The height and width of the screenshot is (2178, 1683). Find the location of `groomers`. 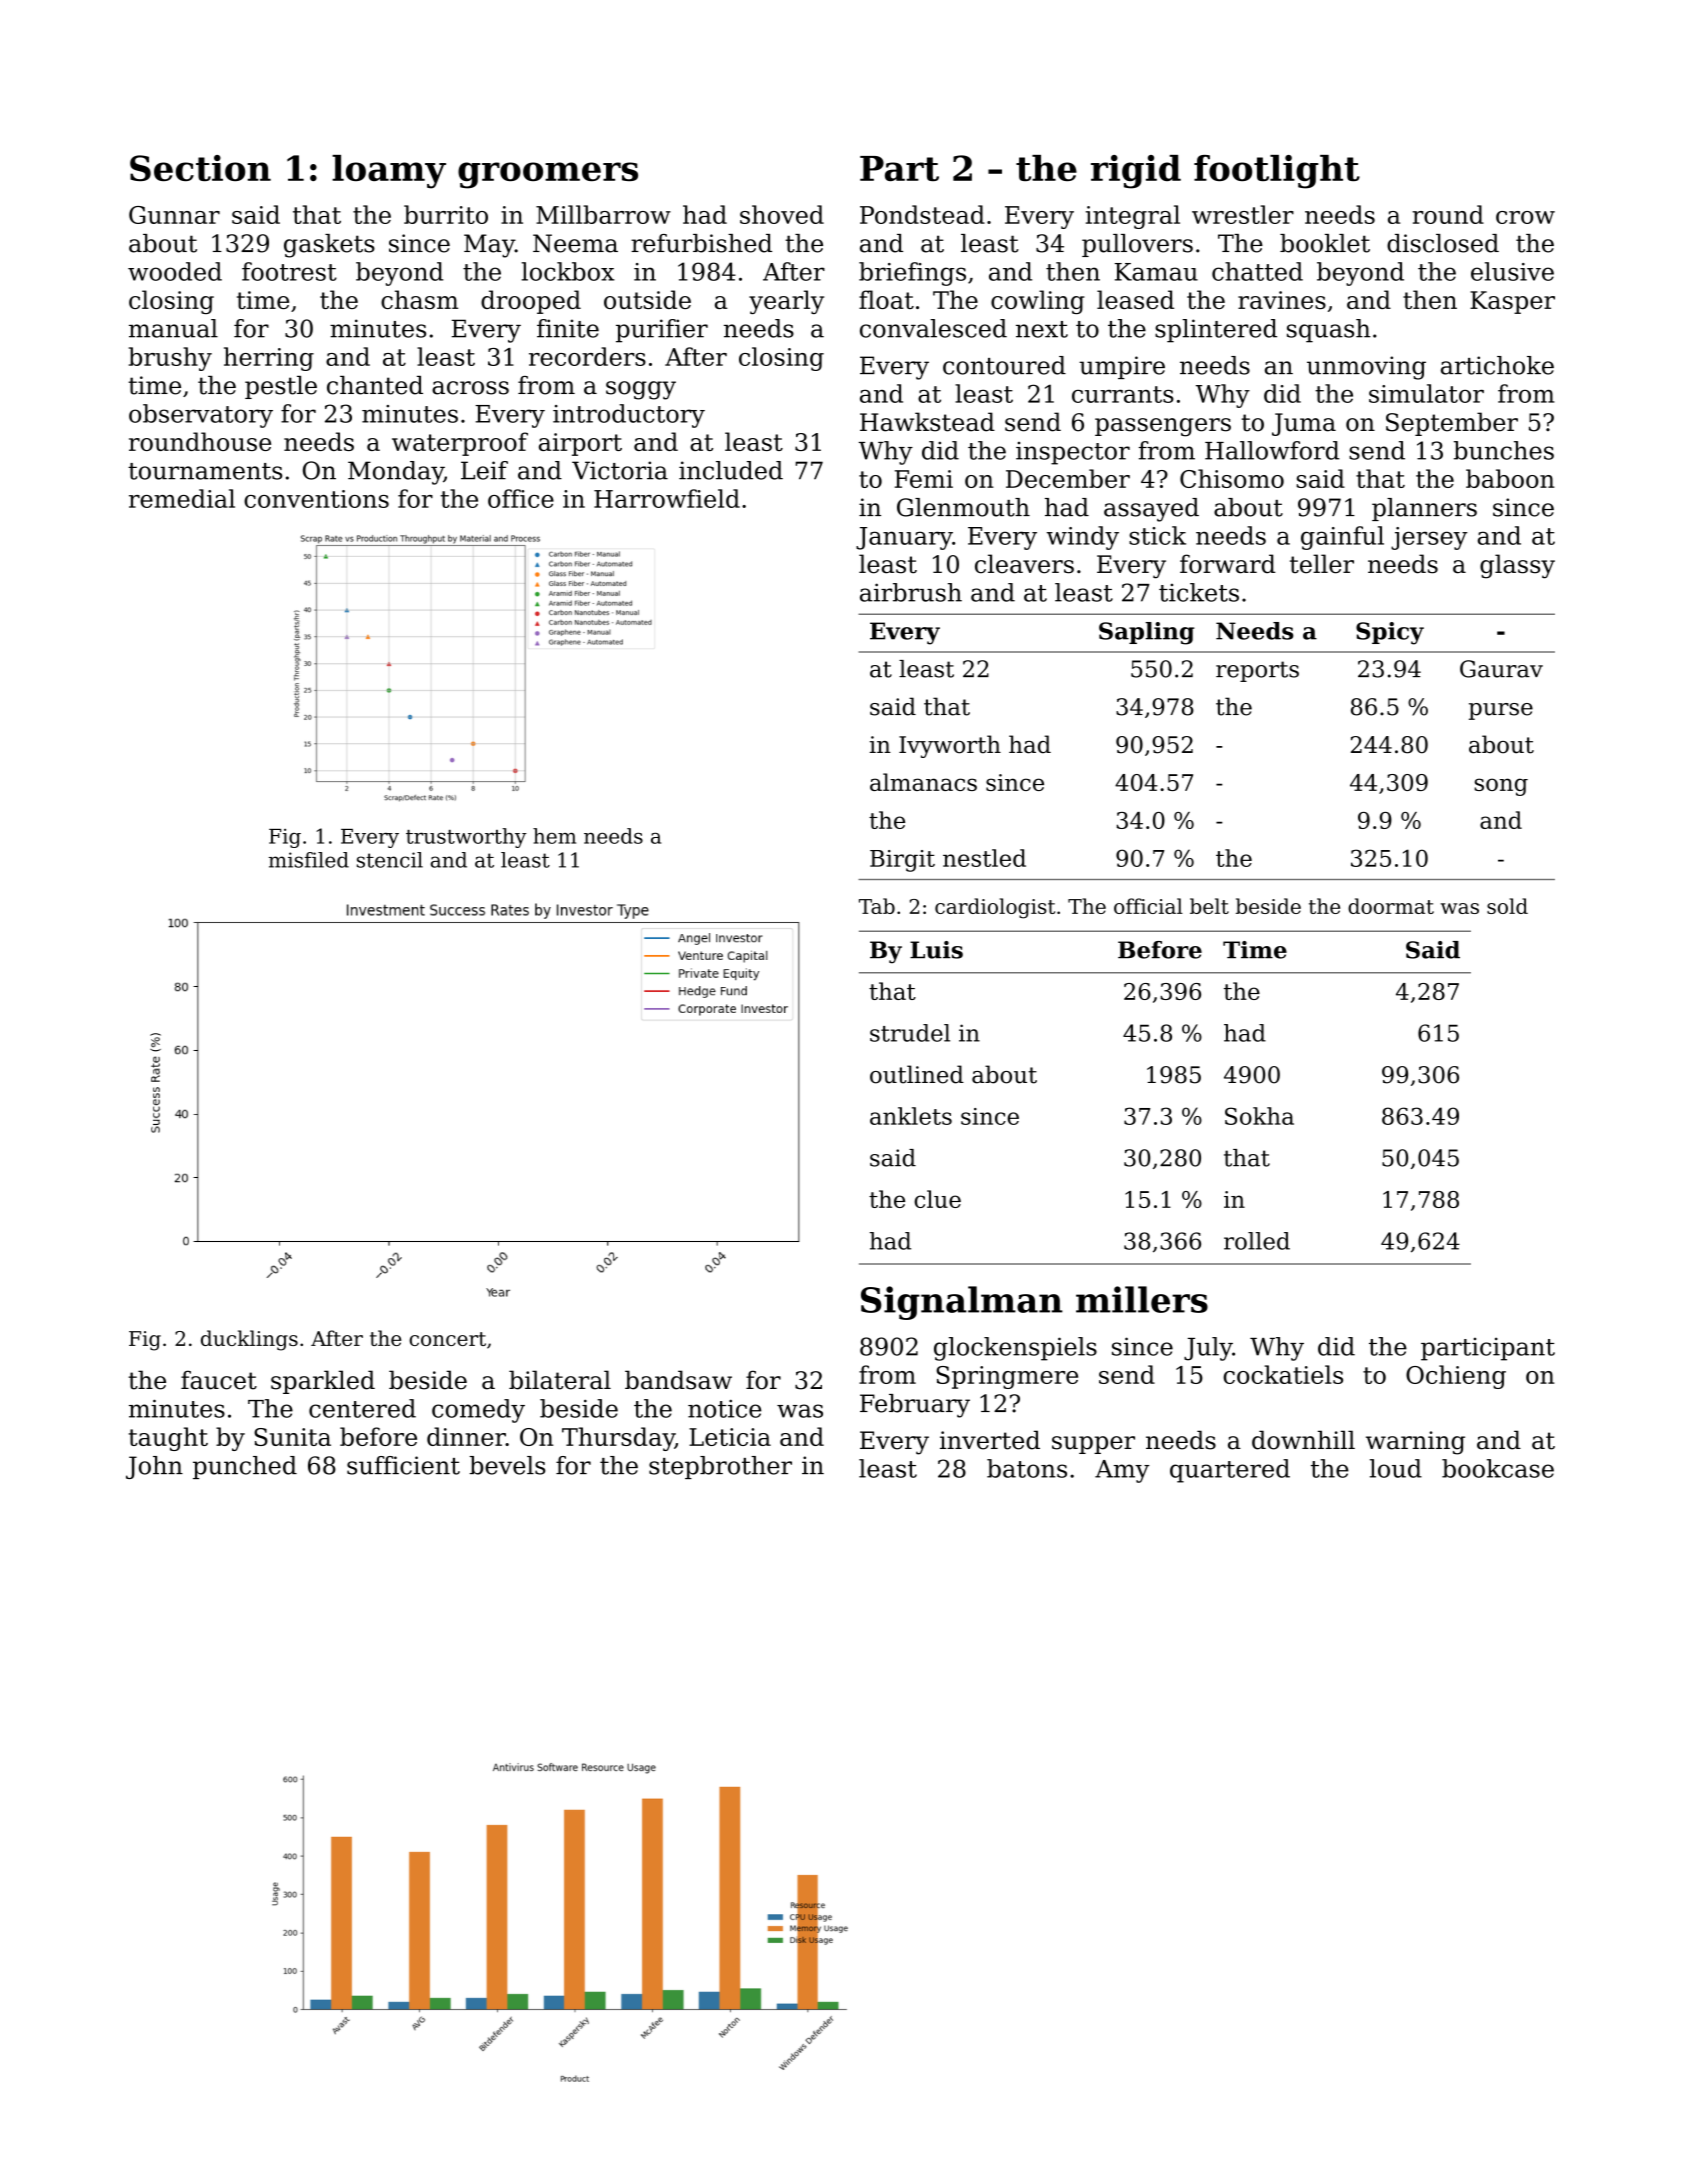

groomers is located at coordinates (548, 175).
